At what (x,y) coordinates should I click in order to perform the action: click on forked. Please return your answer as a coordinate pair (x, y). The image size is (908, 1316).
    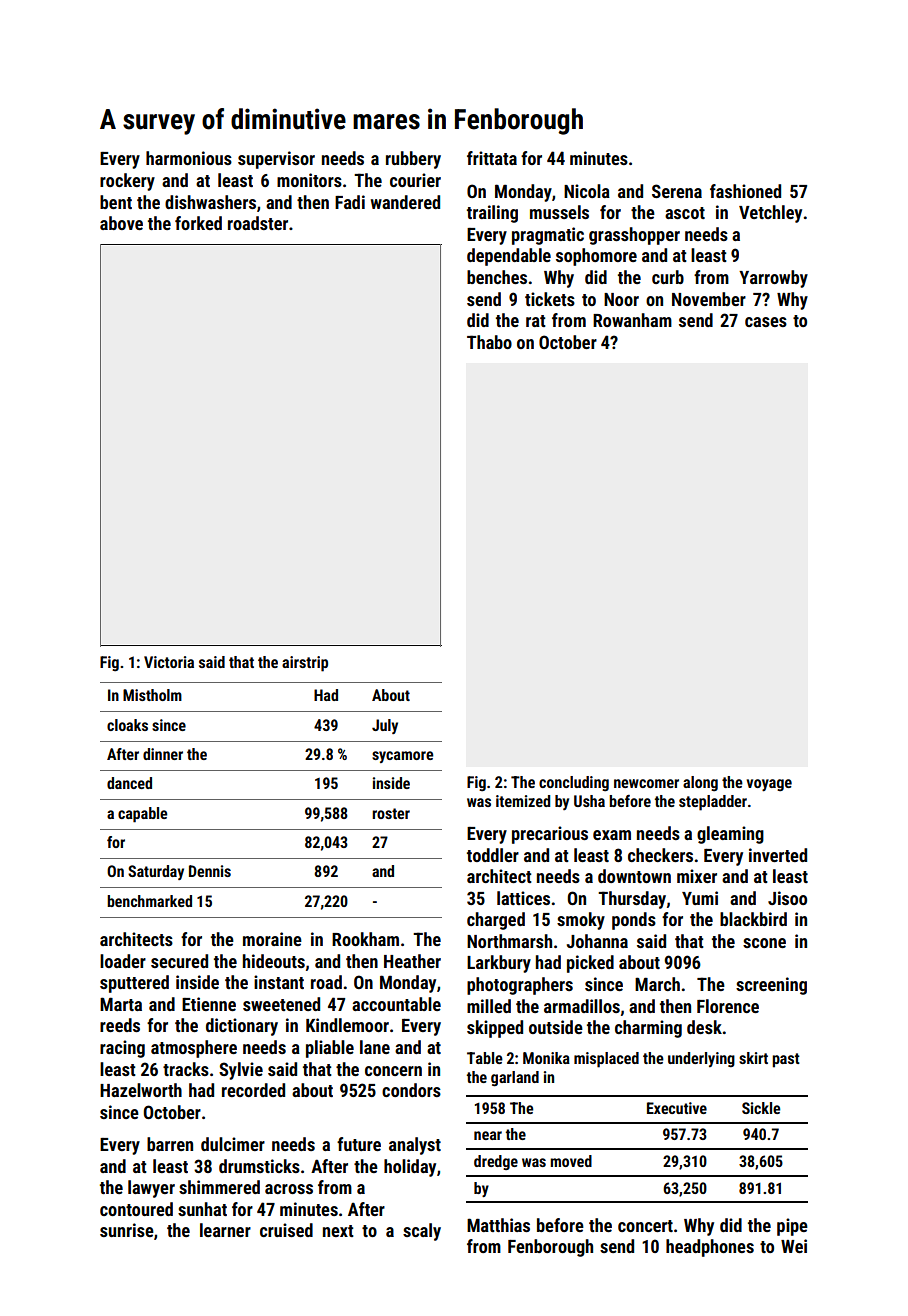
    Looking at the image, I should click on (198, 223).
